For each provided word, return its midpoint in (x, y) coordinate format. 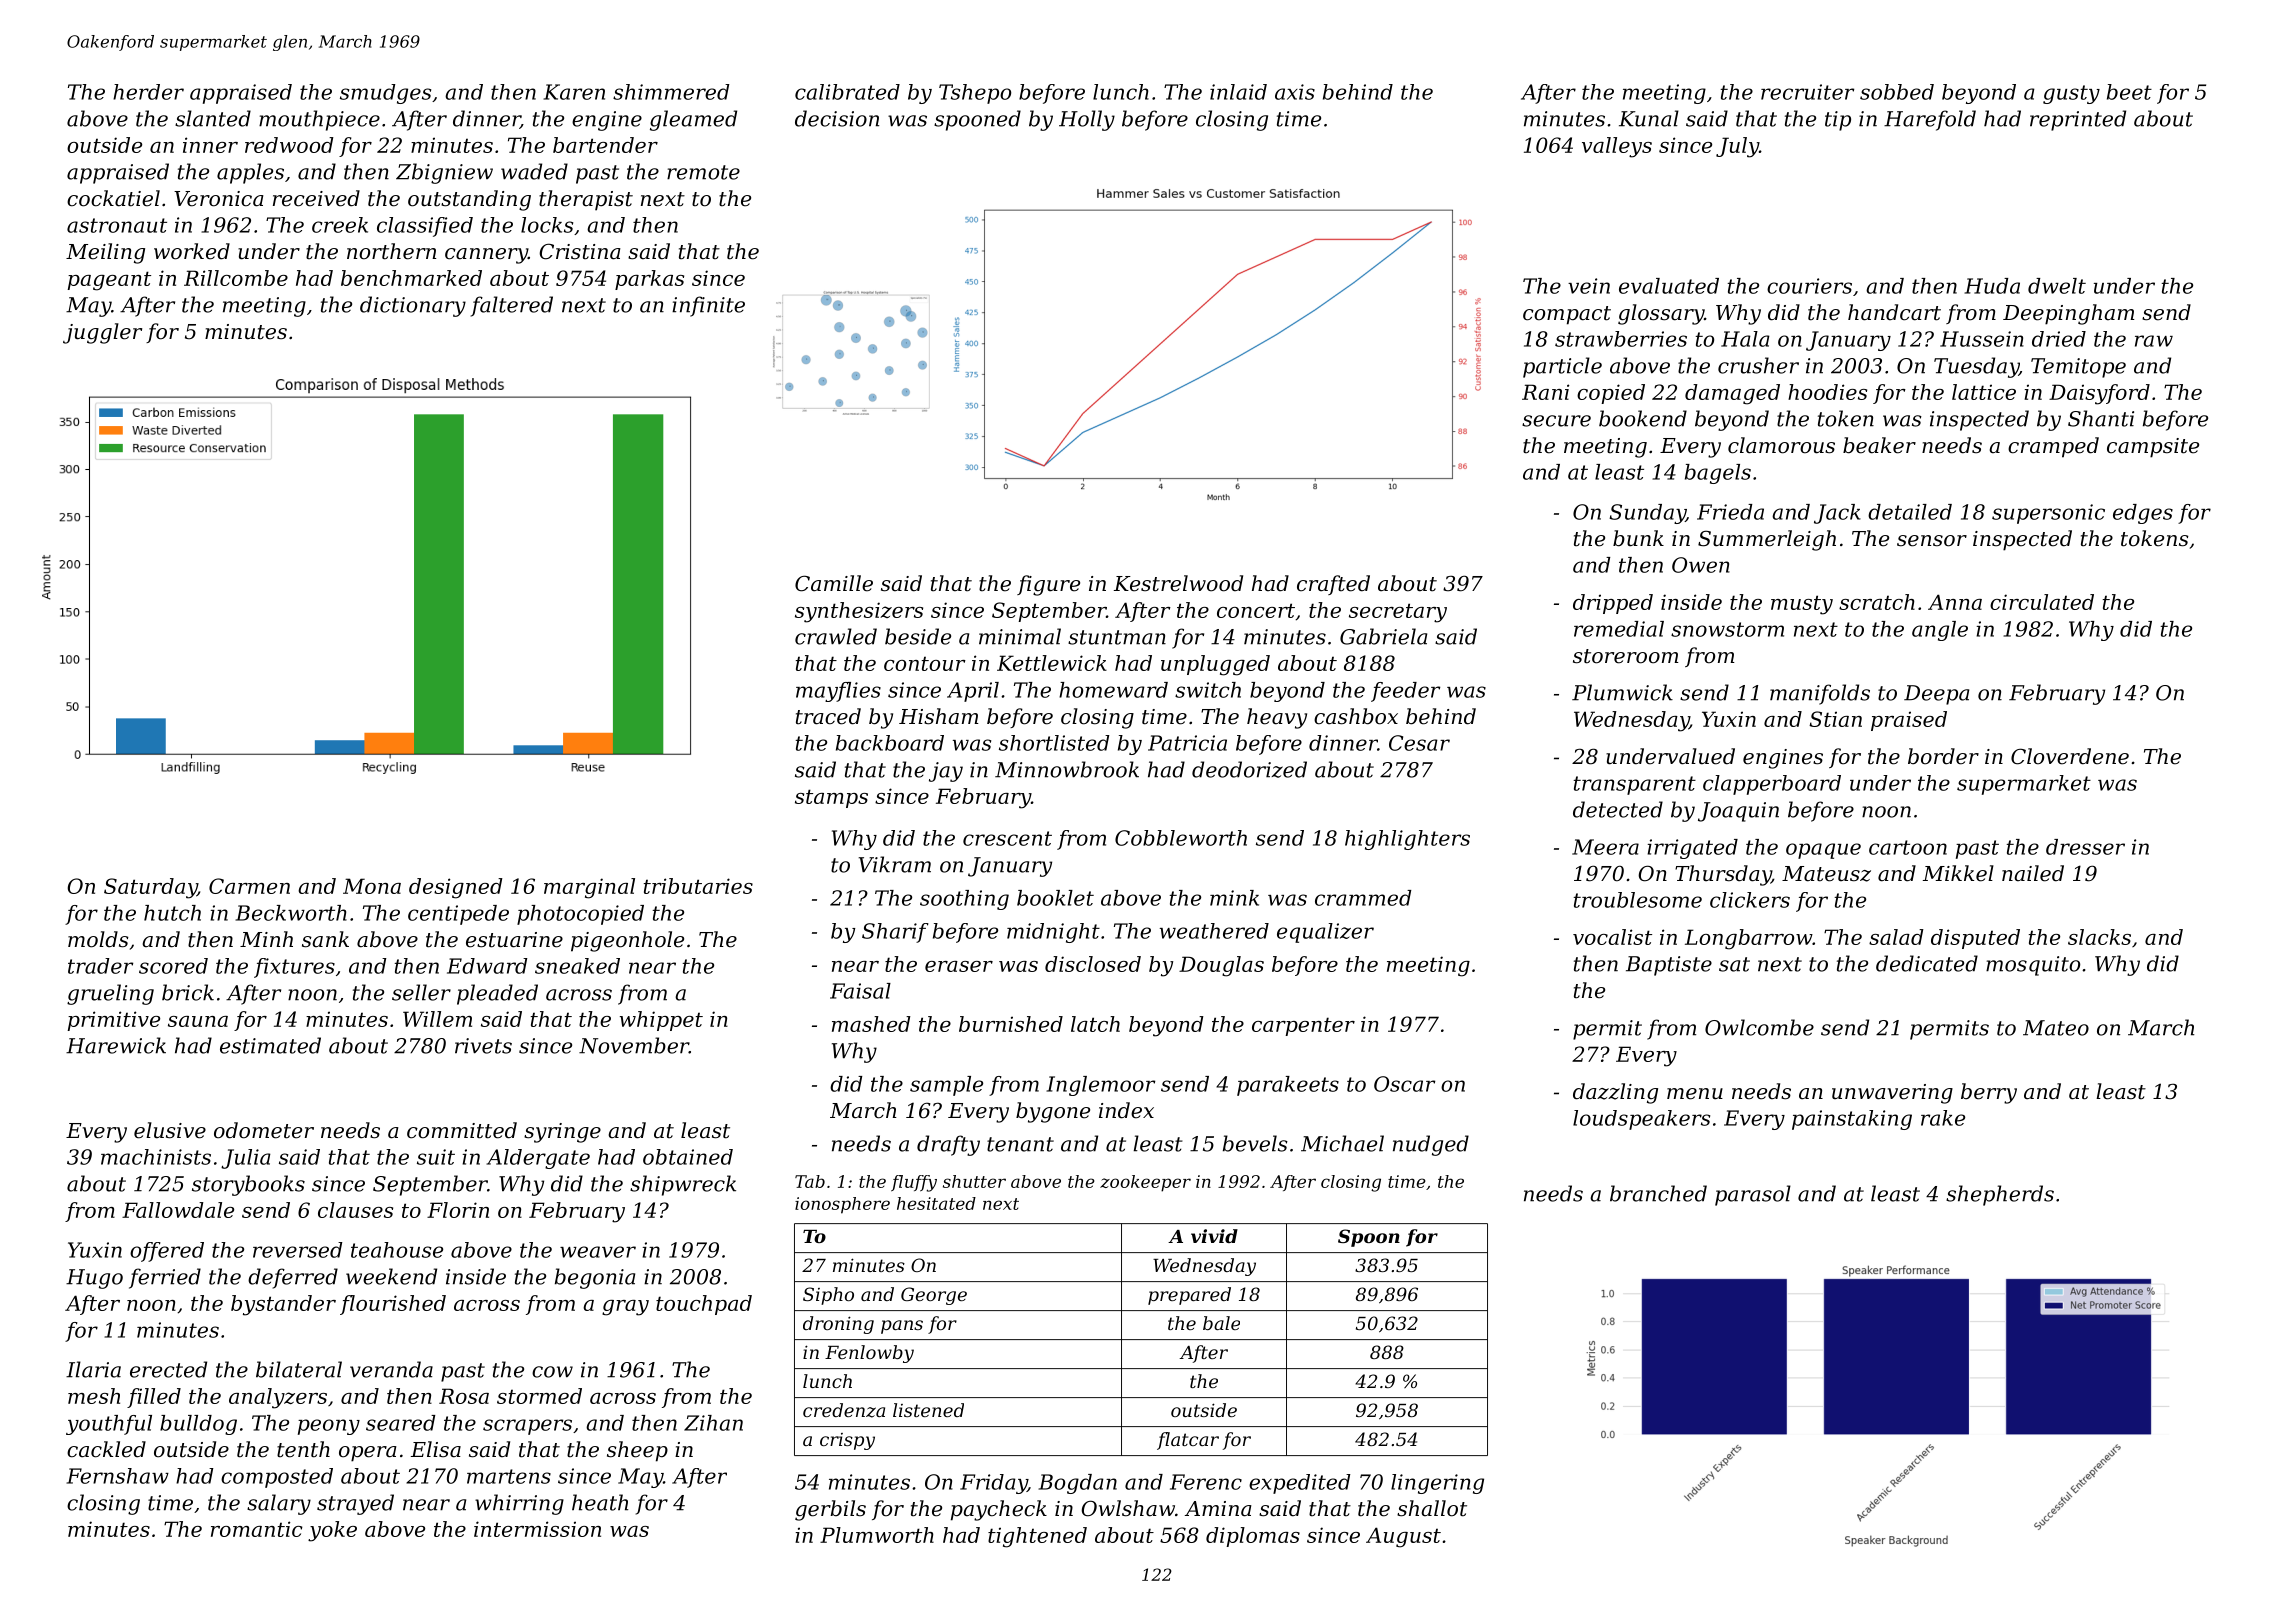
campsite (2153, 448)
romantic (257, 1529)
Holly (1087, 120)
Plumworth (877, 1535)
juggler (102, 333)
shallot (1432, 1508)
